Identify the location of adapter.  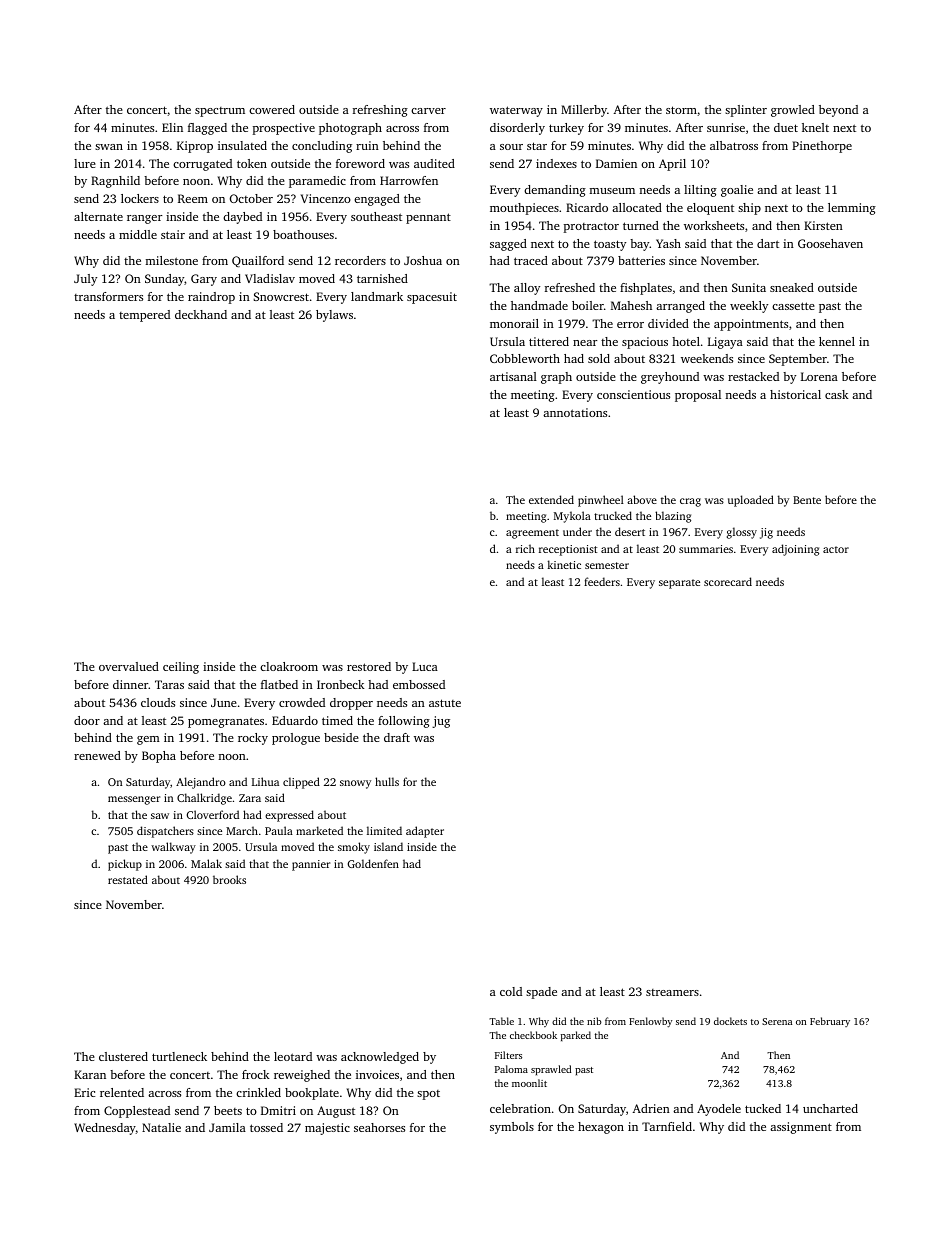
(425, 832).
